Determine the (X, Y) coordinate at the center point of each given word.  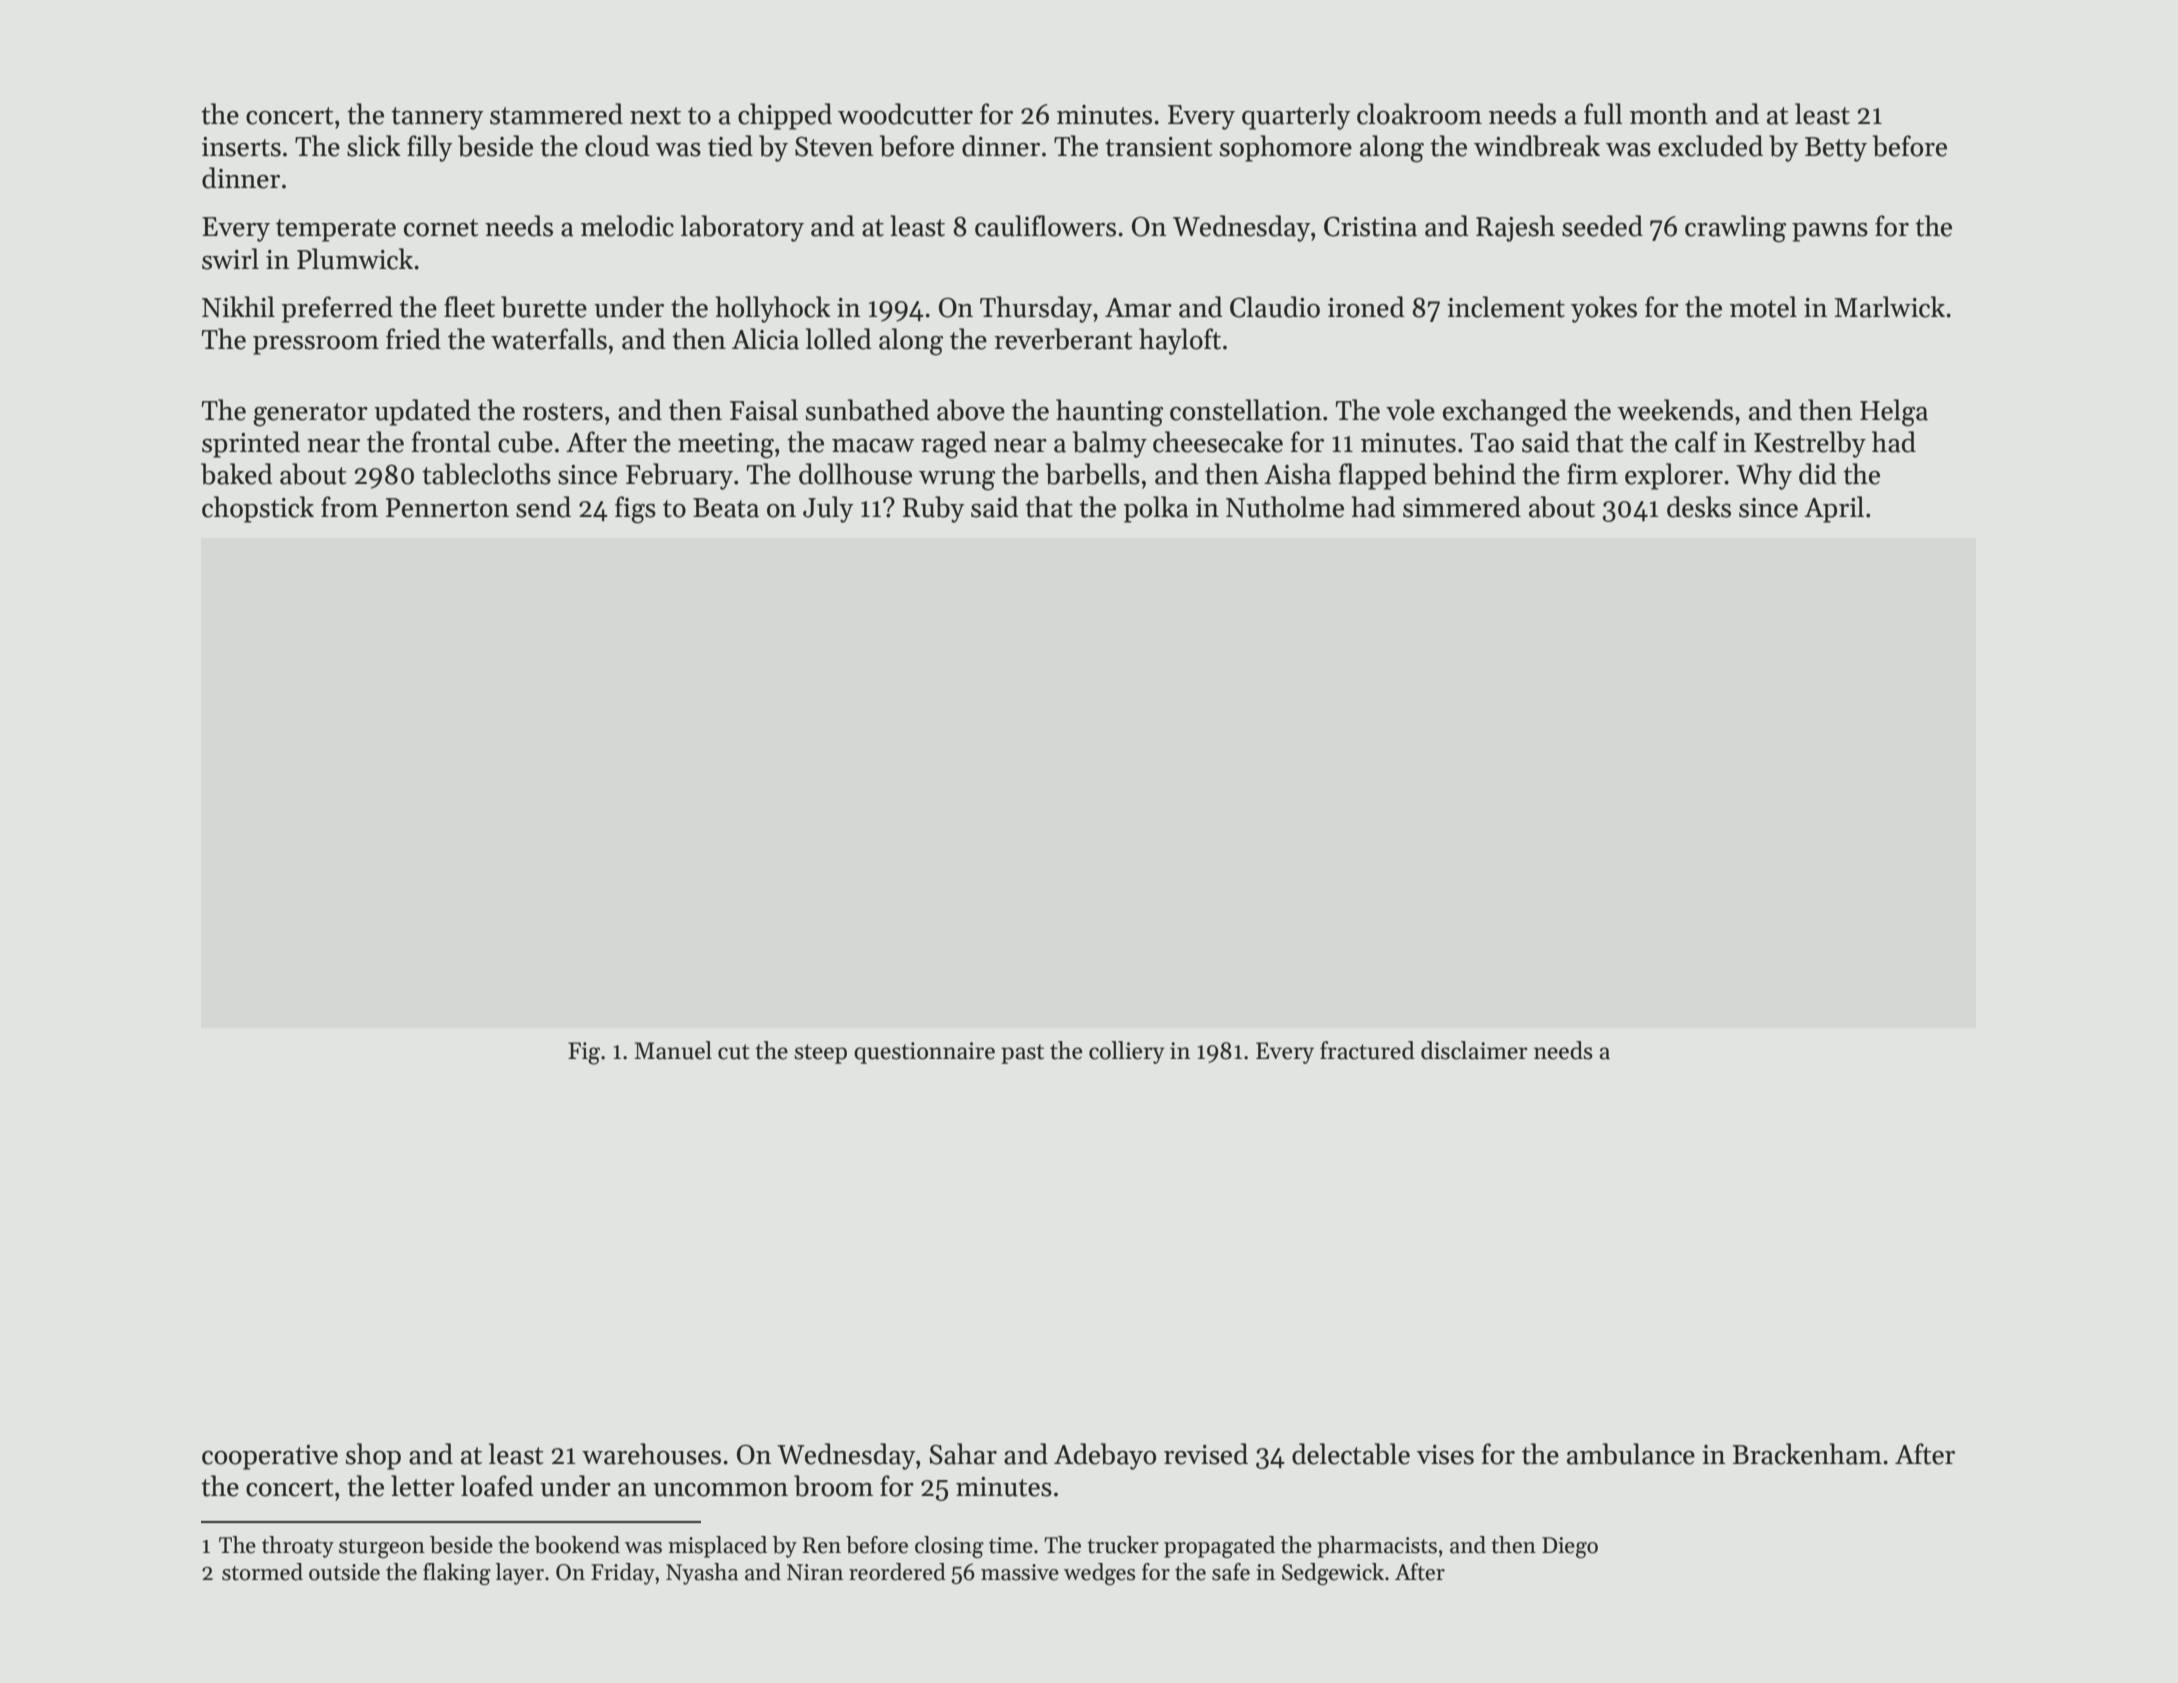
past (1022, 1054)
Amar (1138, 308)
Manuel (673, 1050)
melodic (627, 226)
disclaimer (1474, 1050)
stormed (262, 1572)
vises (1445, 1455)
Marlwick (1890, 307)
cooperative (270, 1457)
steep (820, 1054)
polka (1156, 509)
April (1834, 509)
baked (237, 474)
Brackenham (1807, 1454)
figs (635, 510)
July (828, 509)
